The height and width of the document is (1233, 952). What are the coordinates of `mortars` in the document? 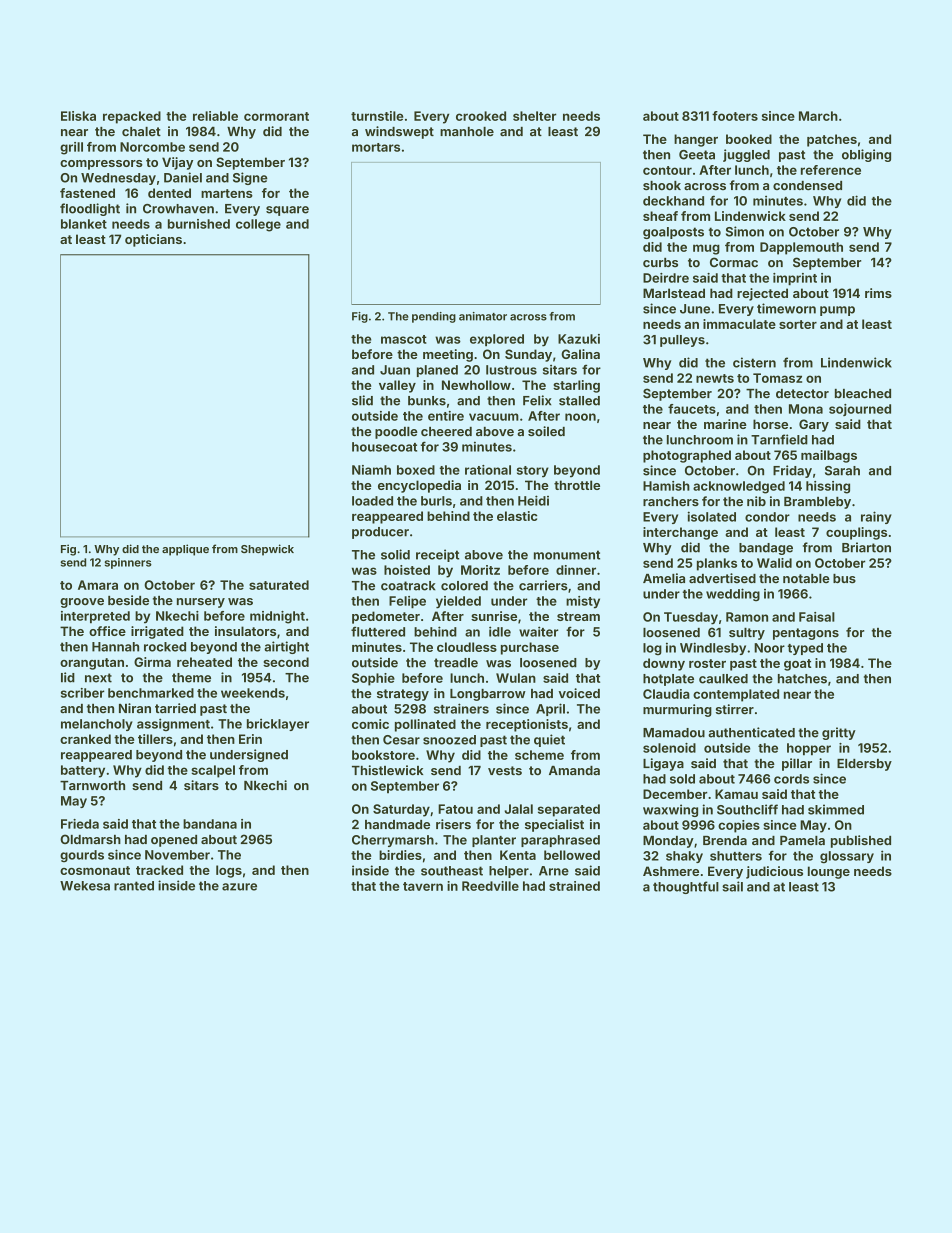 It's located at (376, 147).
